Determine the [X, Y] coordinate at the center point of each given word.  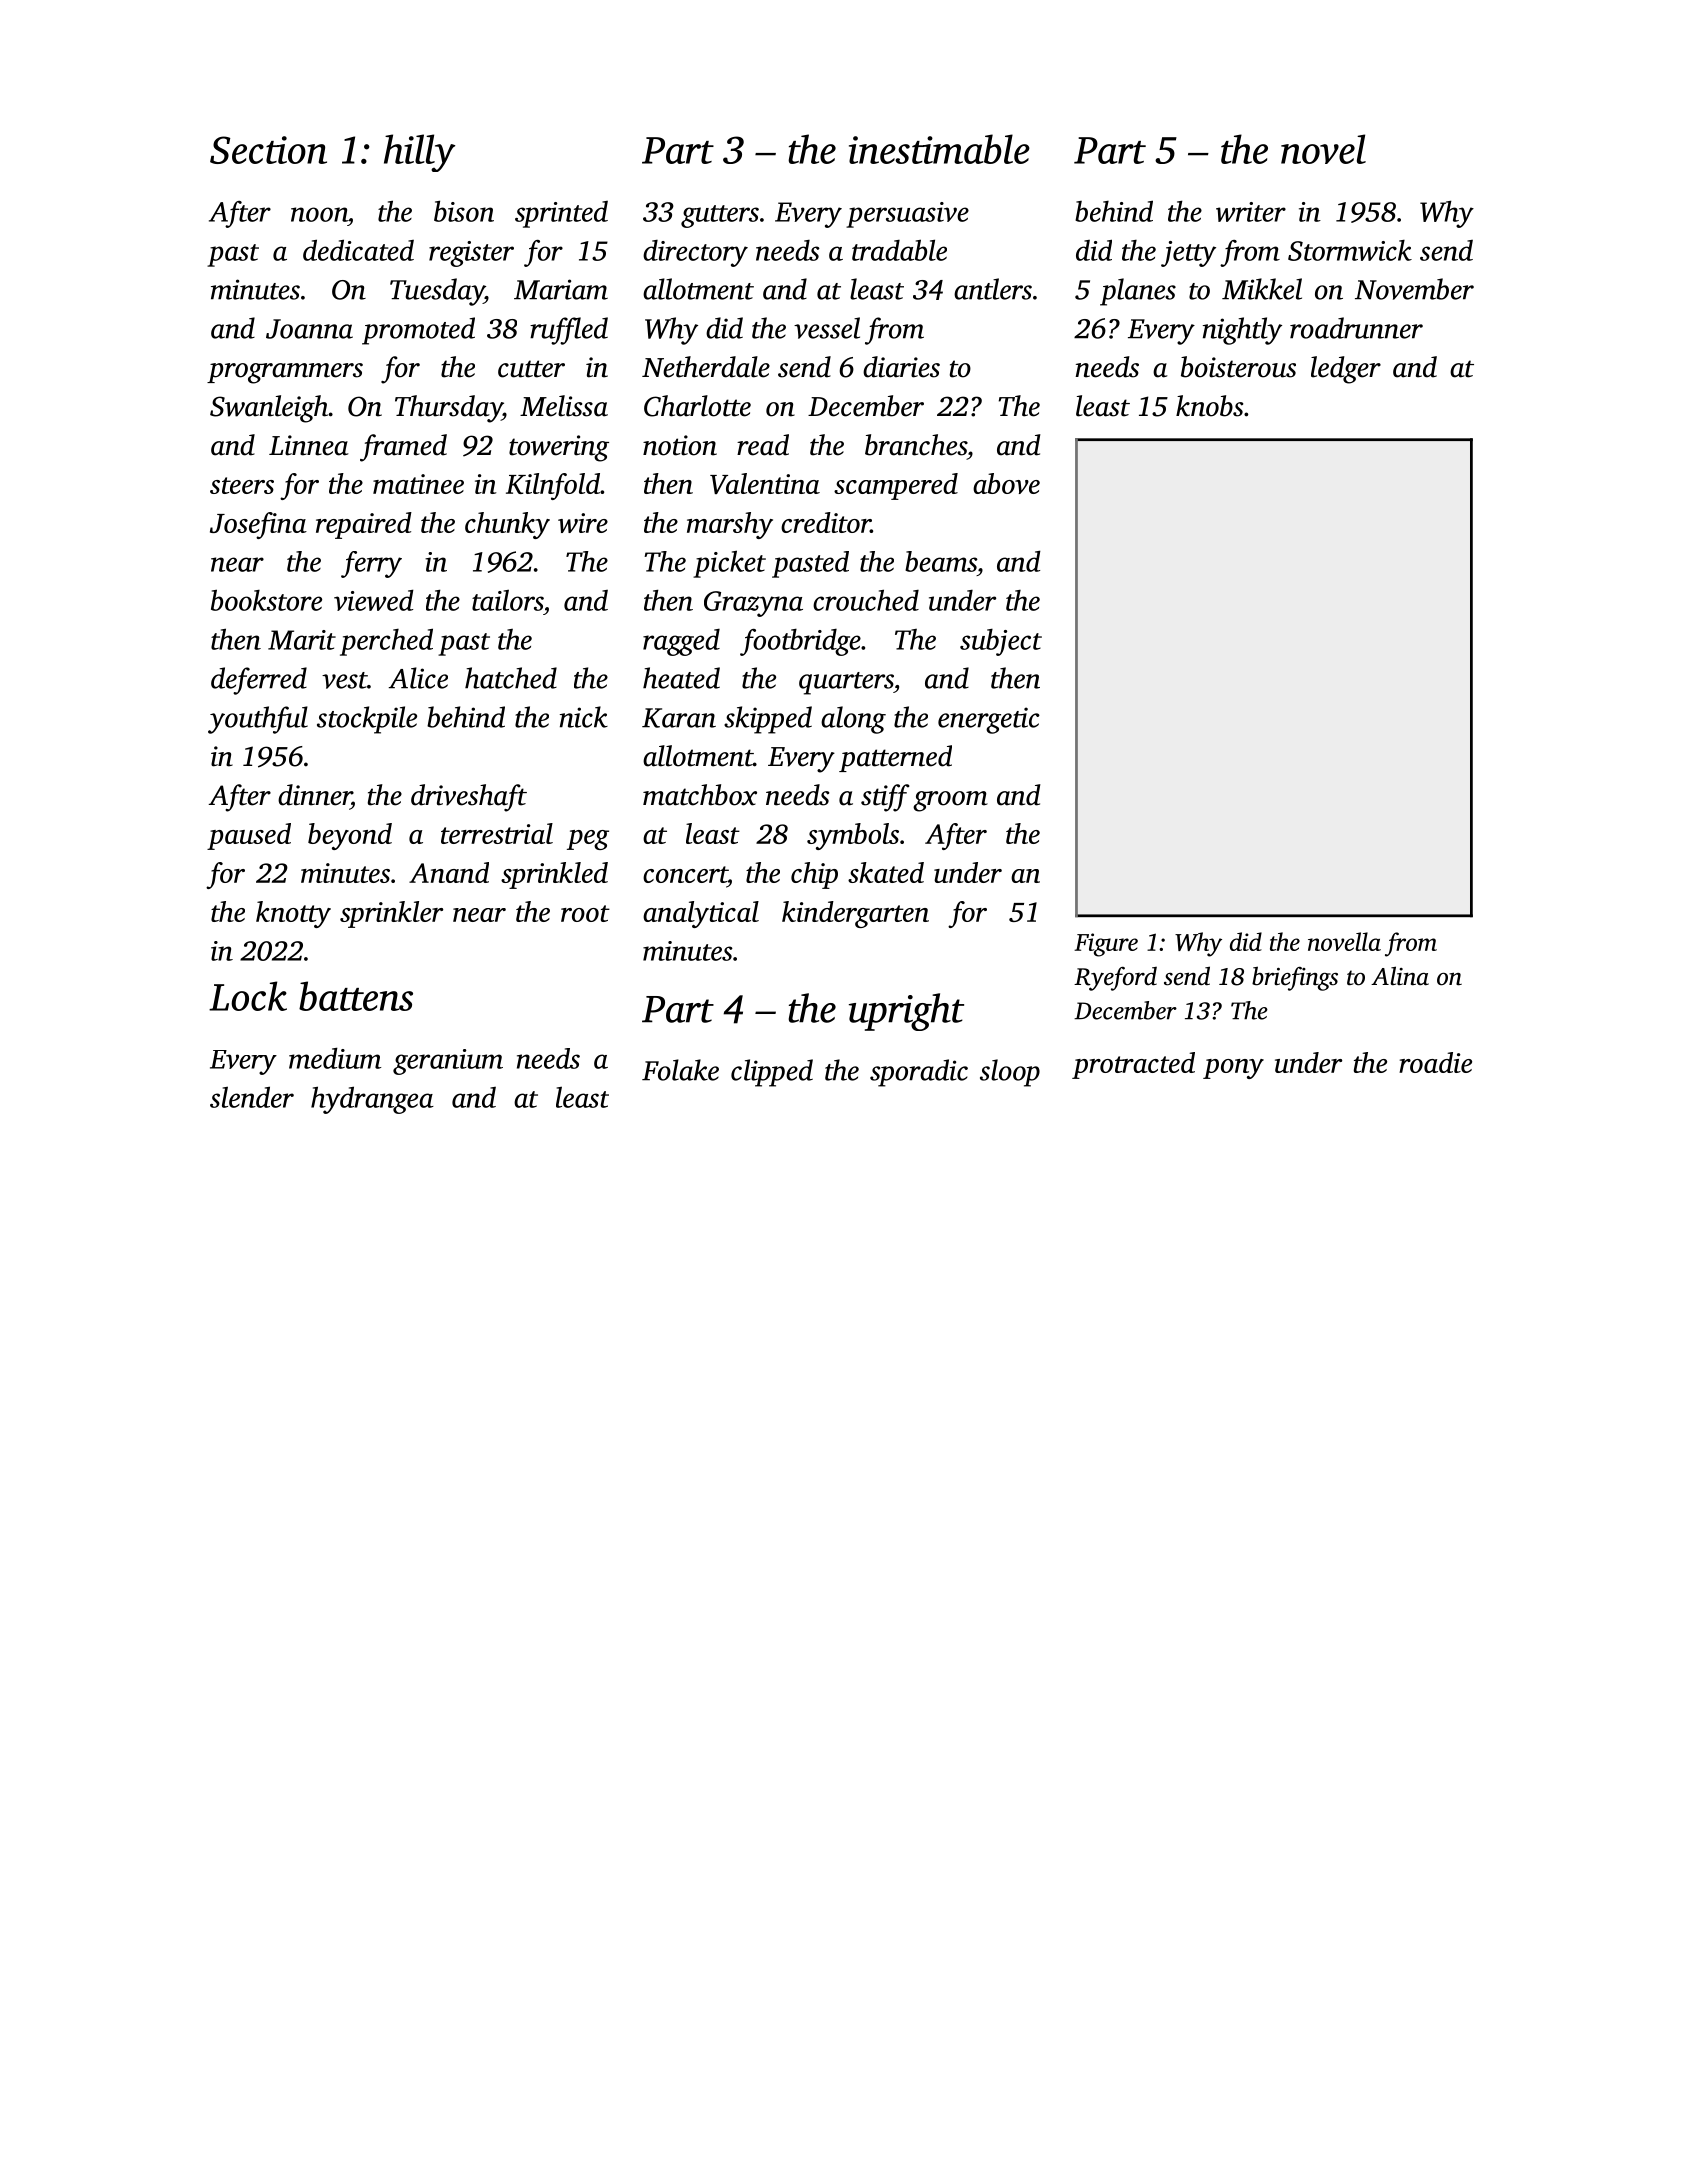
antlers [993, 289]
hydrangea [372, 1100]
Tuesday [437, 292]
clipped [772, 1073]
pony [1233, 1069]
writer [1251, 212]
